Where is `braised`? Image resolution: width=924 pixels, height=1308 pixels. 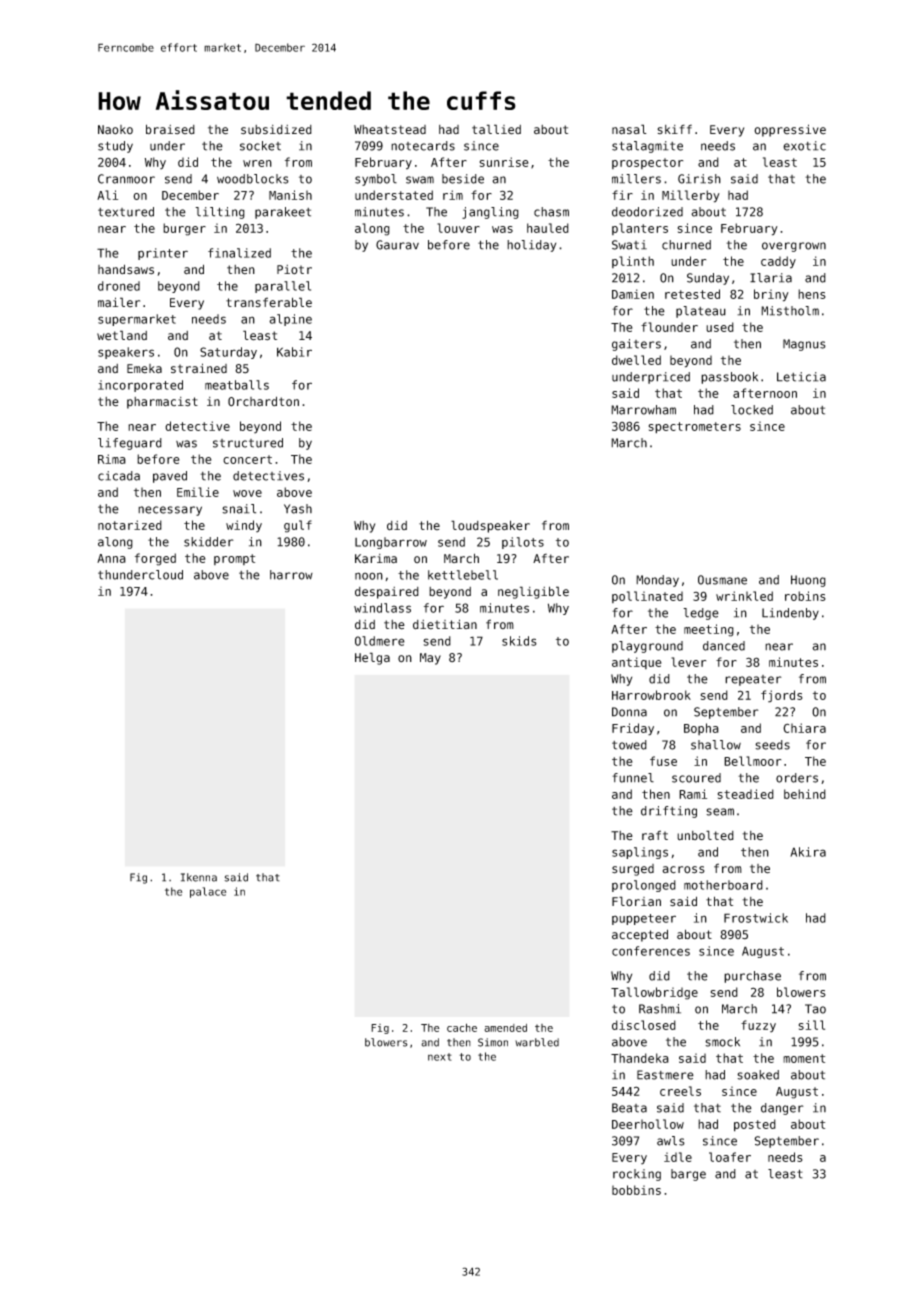
braised is located at coordinates (170, 129).
